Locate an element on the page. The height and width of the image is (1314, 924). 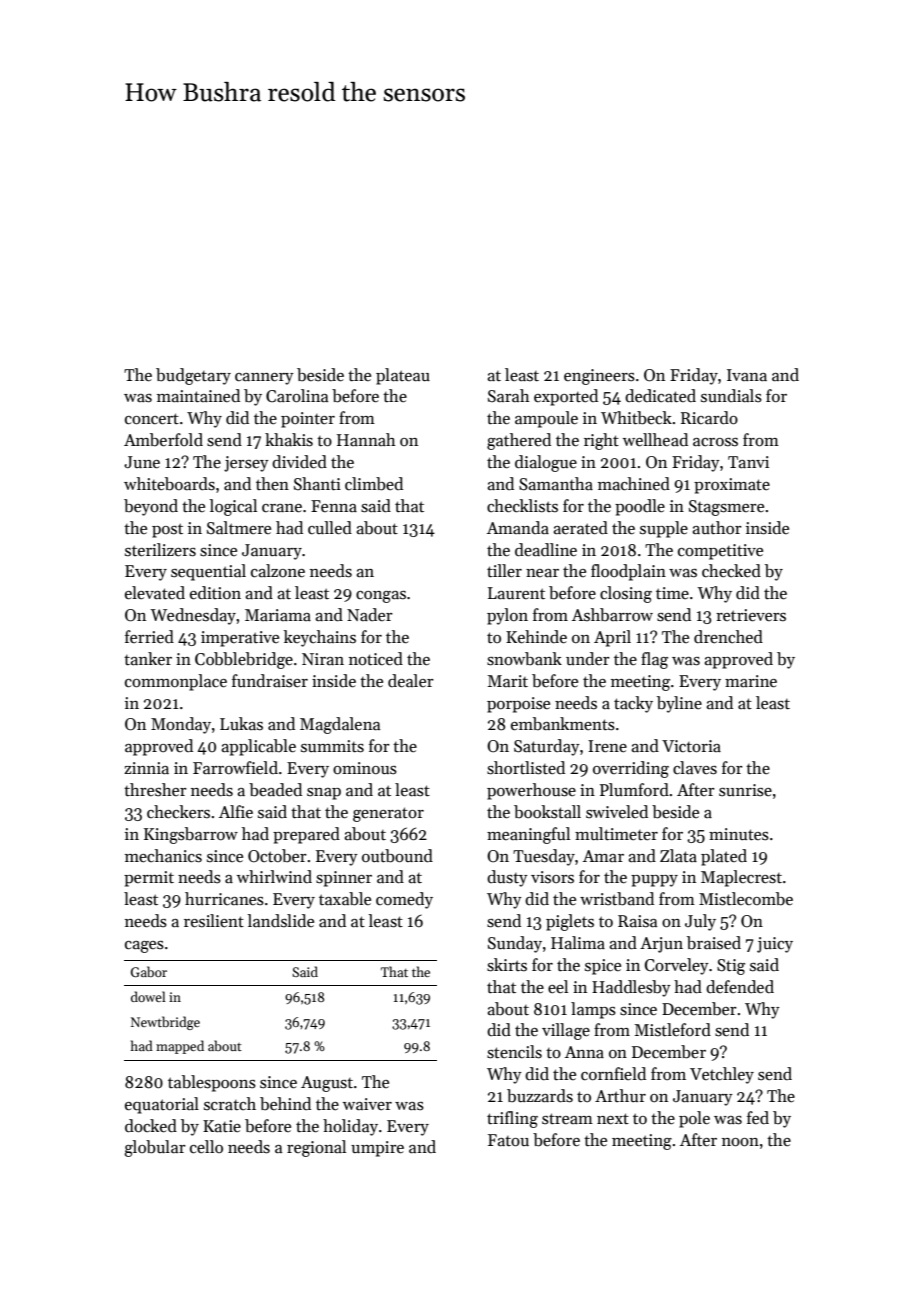
beaded is located at coordinates (275, 790).
